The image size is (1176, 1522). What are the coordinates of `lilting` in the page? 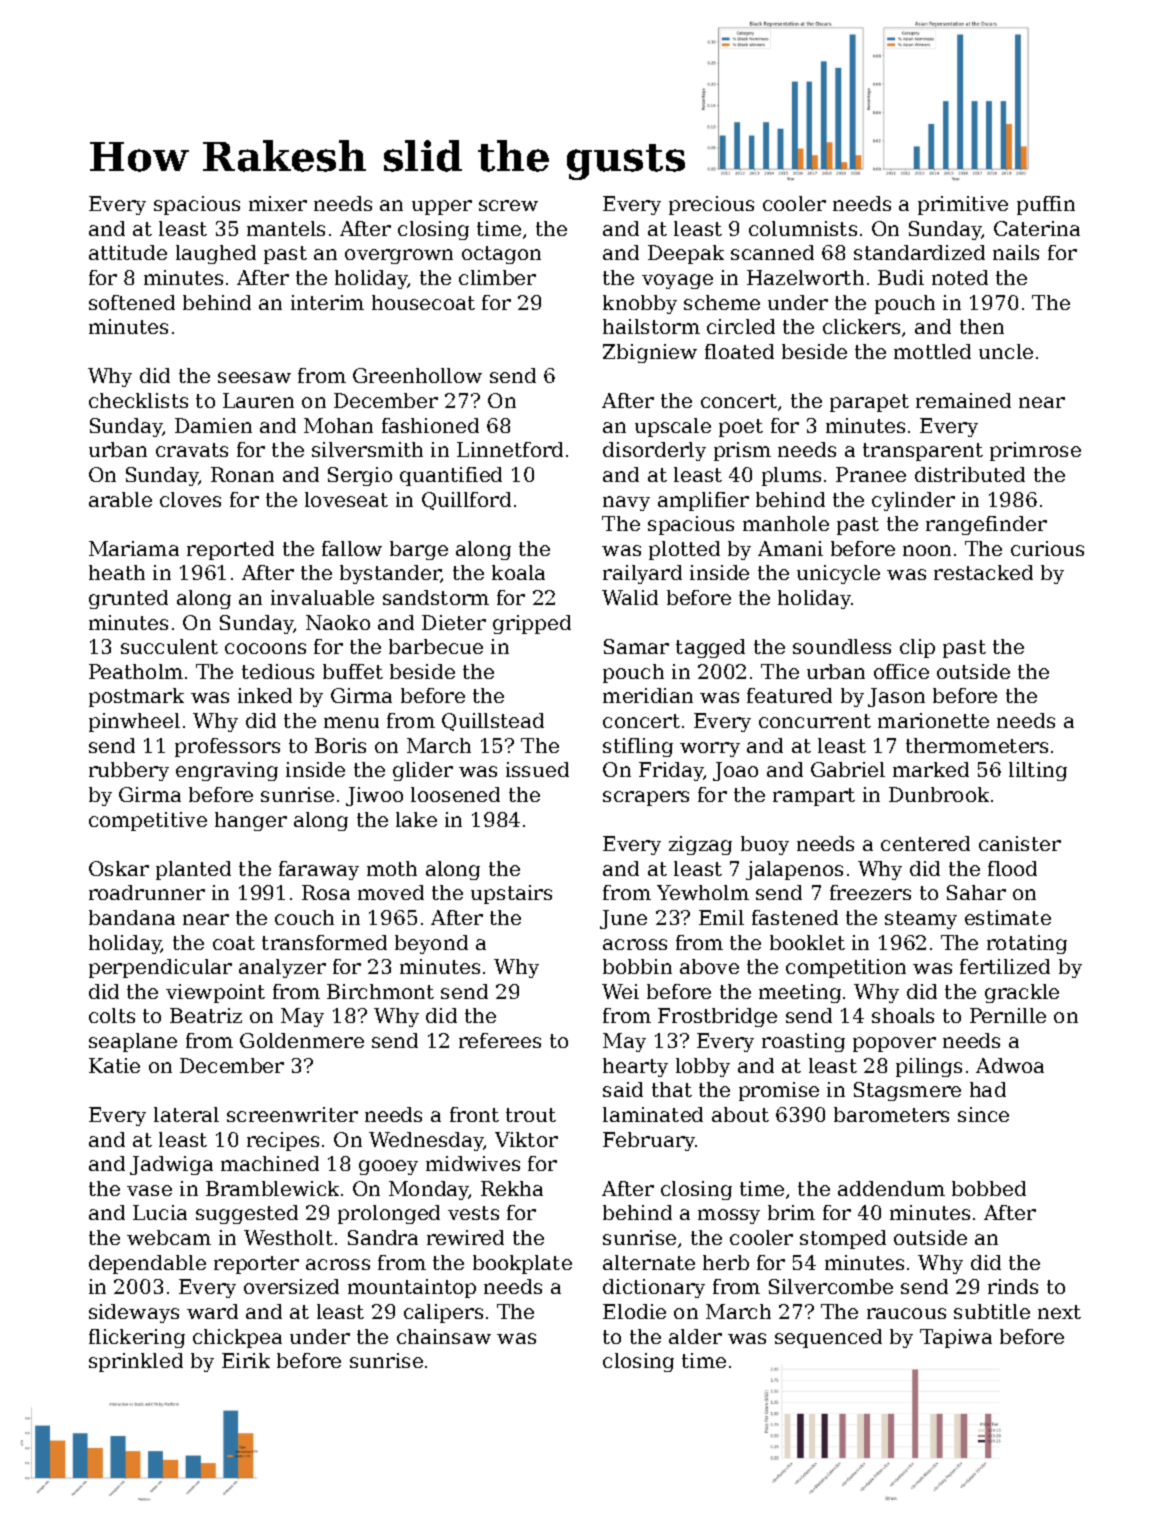 It's located at (1038, 771).
